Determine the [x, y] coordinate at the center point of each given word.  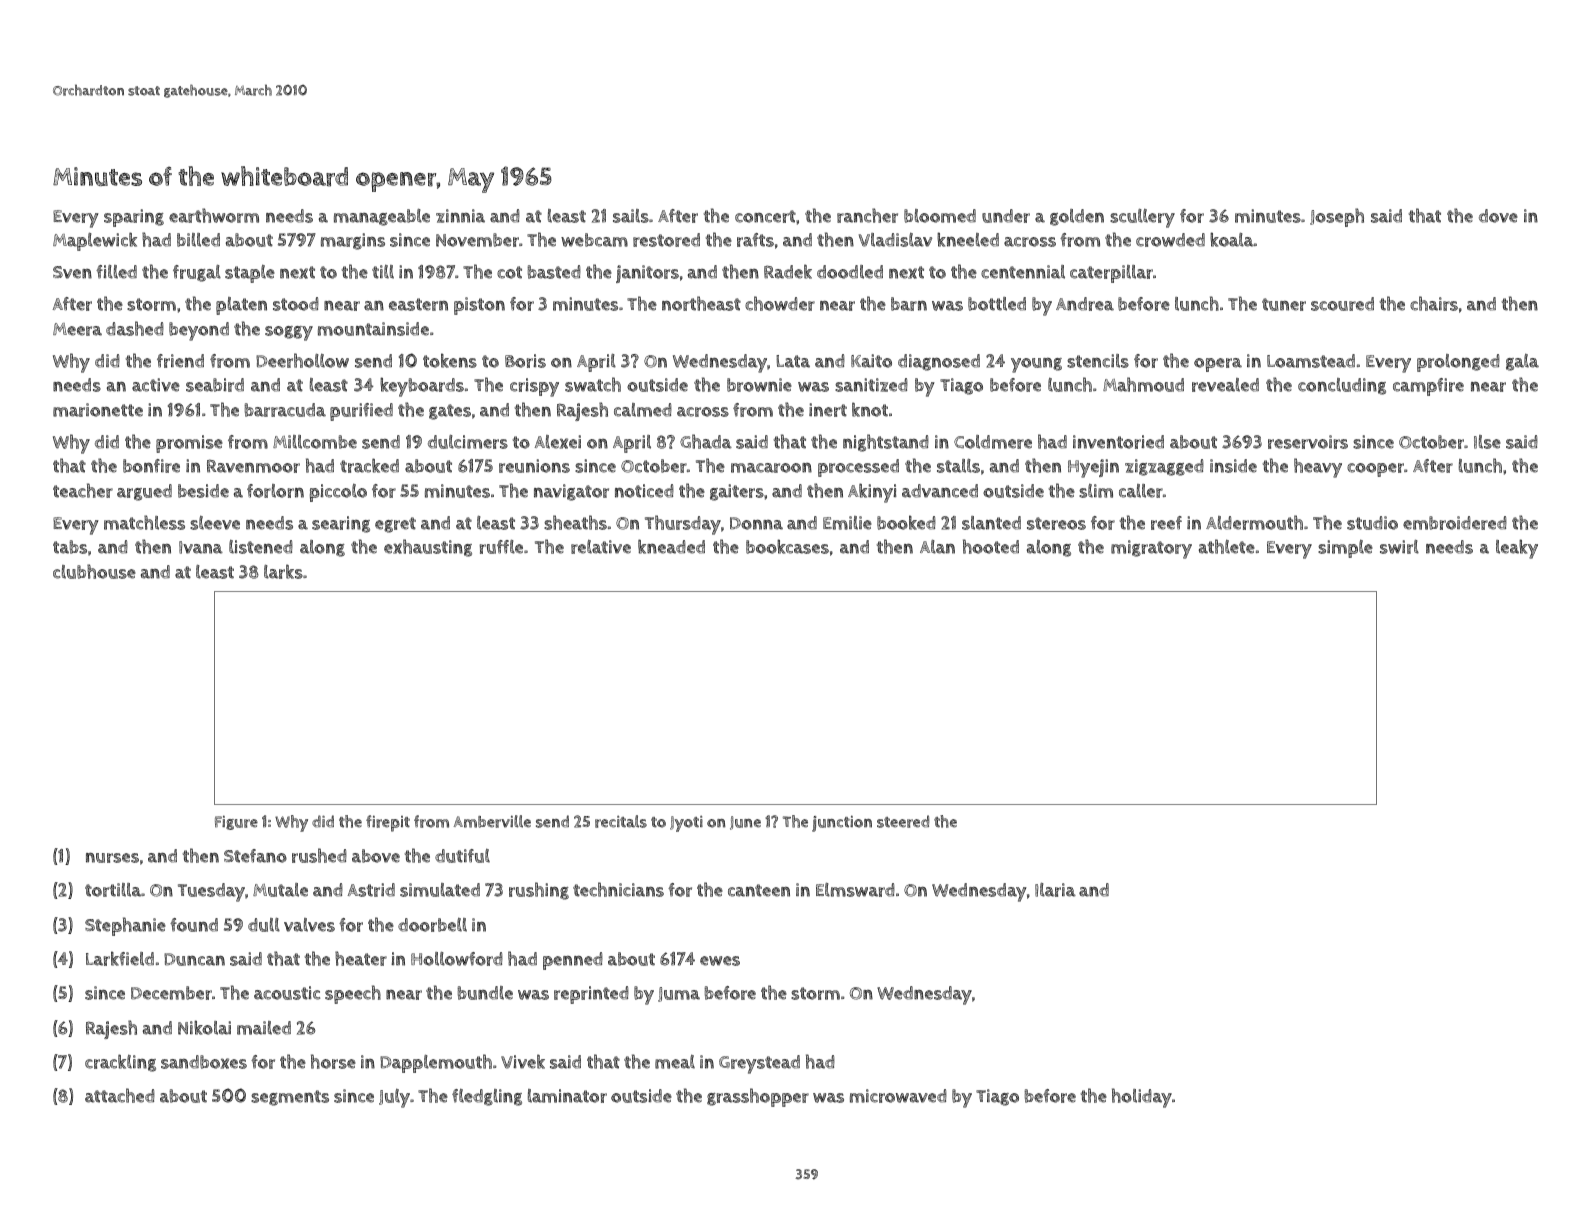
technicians [618, 889]
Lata [793, 361]
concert [765, 216]
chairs [1434, 303]
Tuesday [211, 892]
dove [1498, 216]
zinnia [460, 216]
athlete [1227, 546]
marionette [98, 410]
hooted [991, 546]
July [394, 1098]
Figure [236, 822]
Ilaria [1055, 890]
